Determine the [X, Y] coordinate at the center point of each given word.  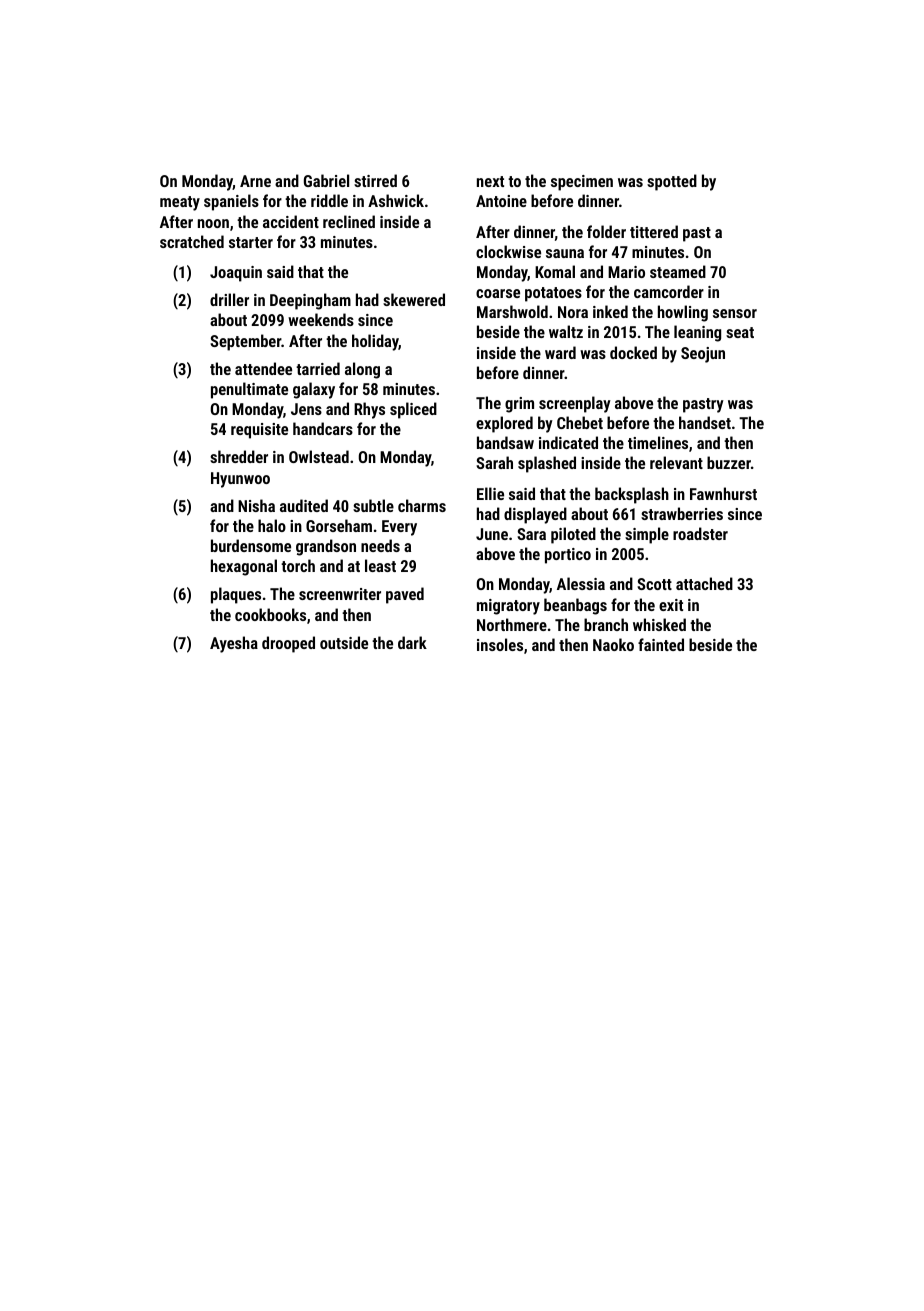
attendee [263, 368]
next [490, 181]
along [362, 370]
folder [606, 231]
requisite [259, 431]
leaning [697, 333]
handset [705, 422]
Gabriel [326, 180]
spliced [413, 410]
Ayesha [234, 644]
